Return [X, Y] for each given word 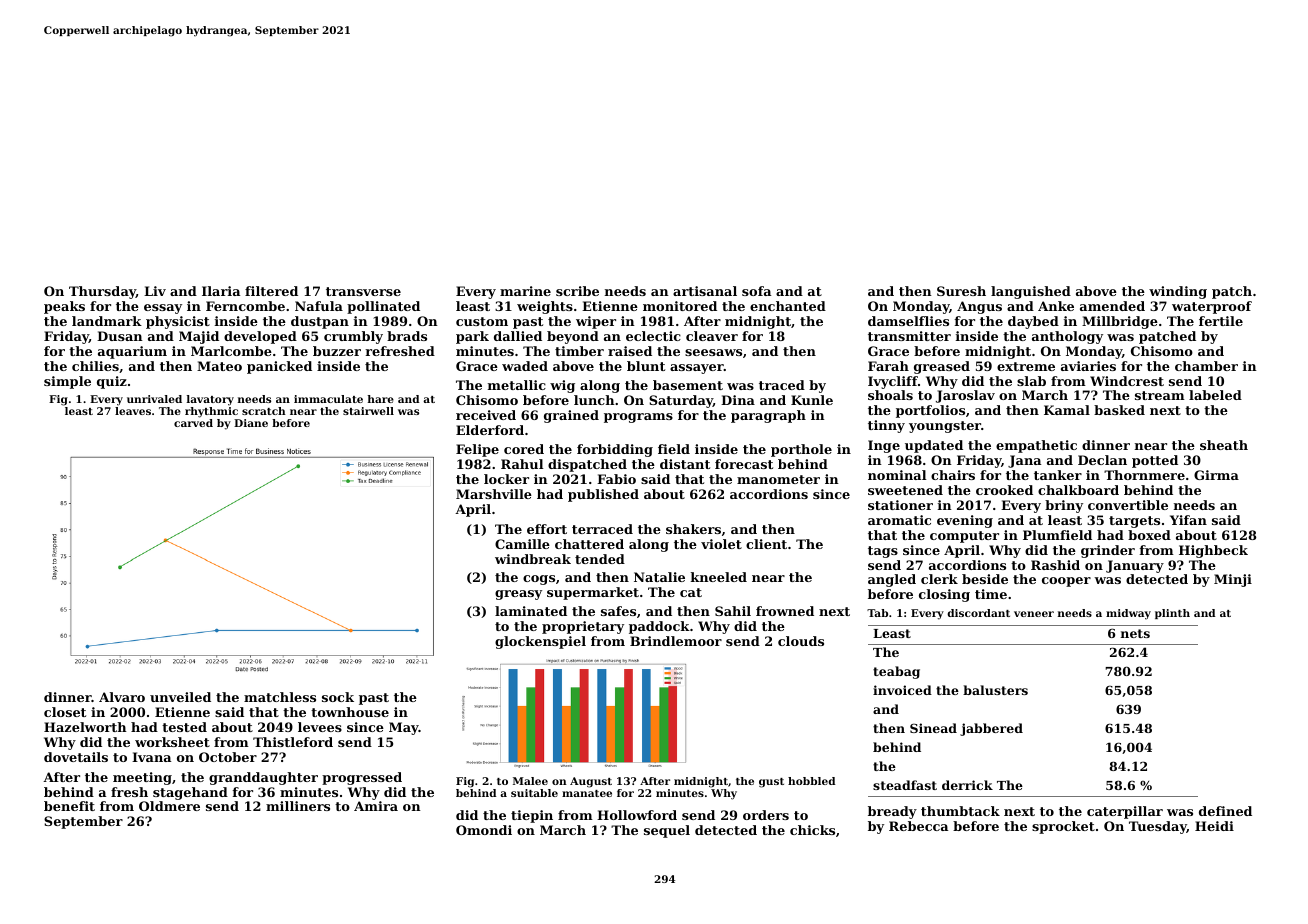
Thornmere [1144, 475]
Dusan [120, 336]
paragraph [768, 416]
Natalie [659, 577]
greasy [518, 595]
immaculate [328, 399]
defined [1225, 811]
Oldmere [169, 806]
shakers [693, 529]
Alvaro [122, 697]
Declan [1102, 460]
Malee [530, 781]
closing [944, 595]
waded [525, 366]
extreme [1026, 366]
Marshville [494, 494]
